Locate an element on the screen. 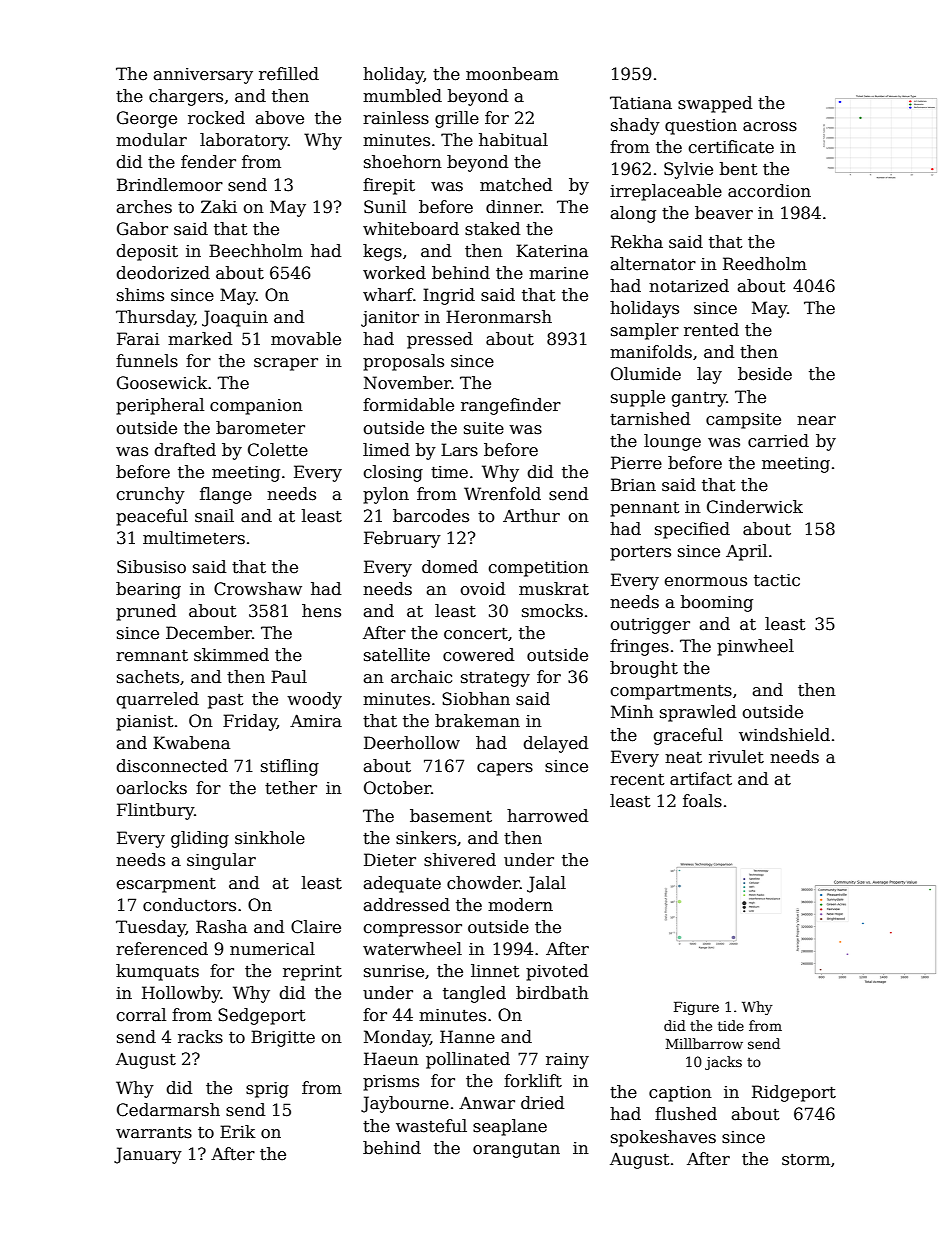  snail is located at coordinates (214, 516).
